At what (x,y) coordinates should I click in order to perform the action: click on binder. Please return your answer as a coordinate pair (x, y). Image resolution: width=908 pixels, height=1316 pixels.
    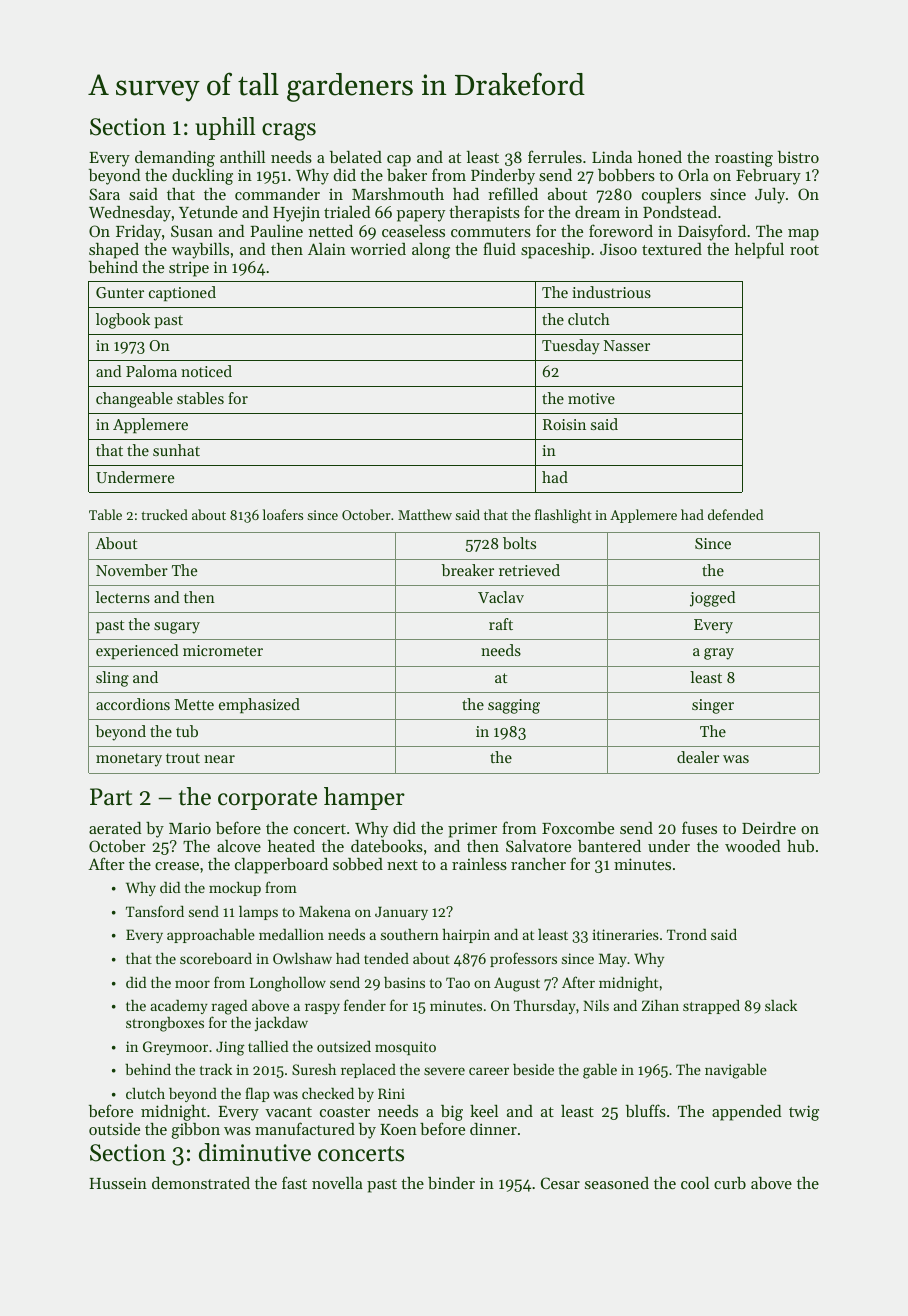
    Looking at the image, I should click on (451, 1183).
